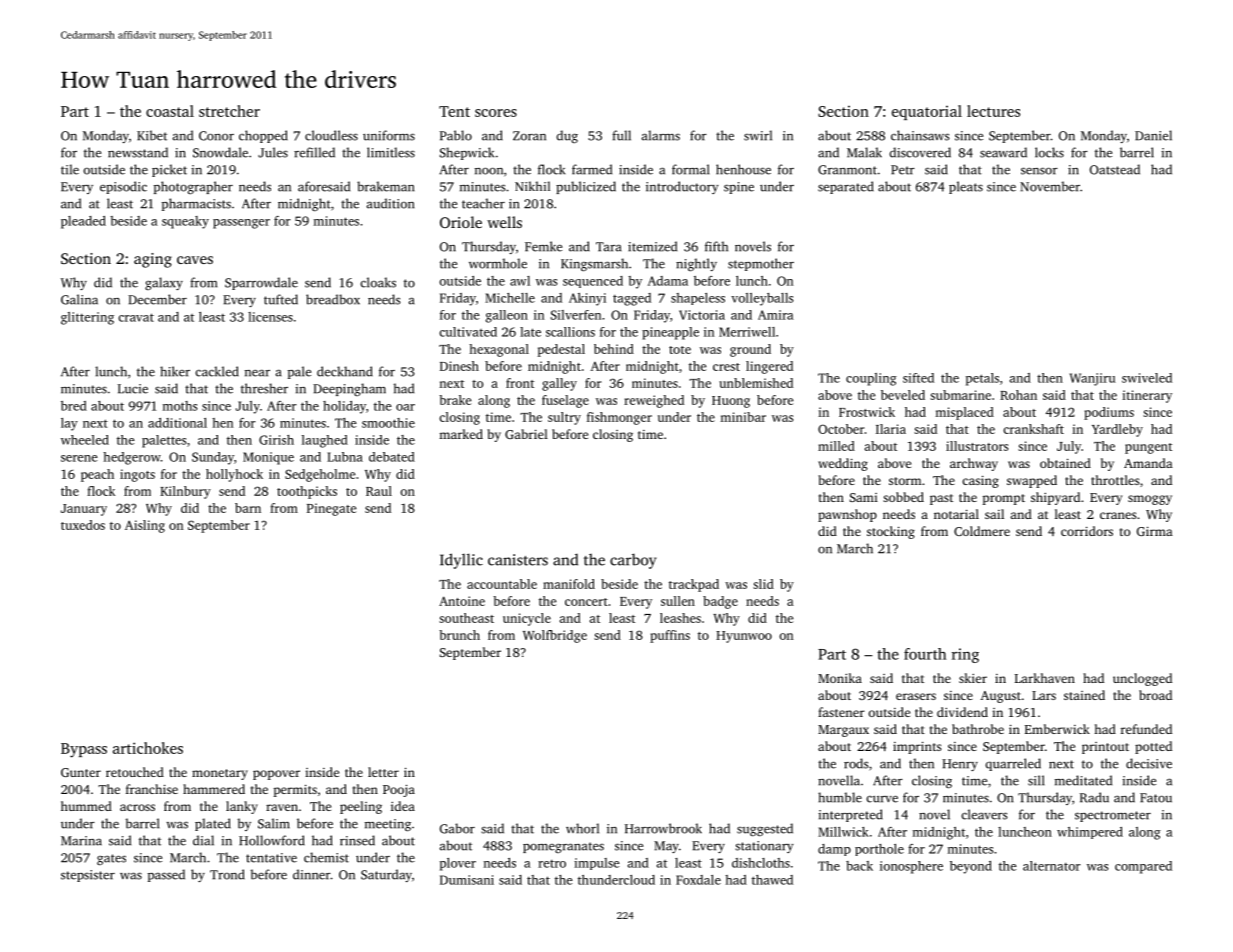  Describe the element at coordinates (357, 840) in the page. I see `rinsed` at that location.
